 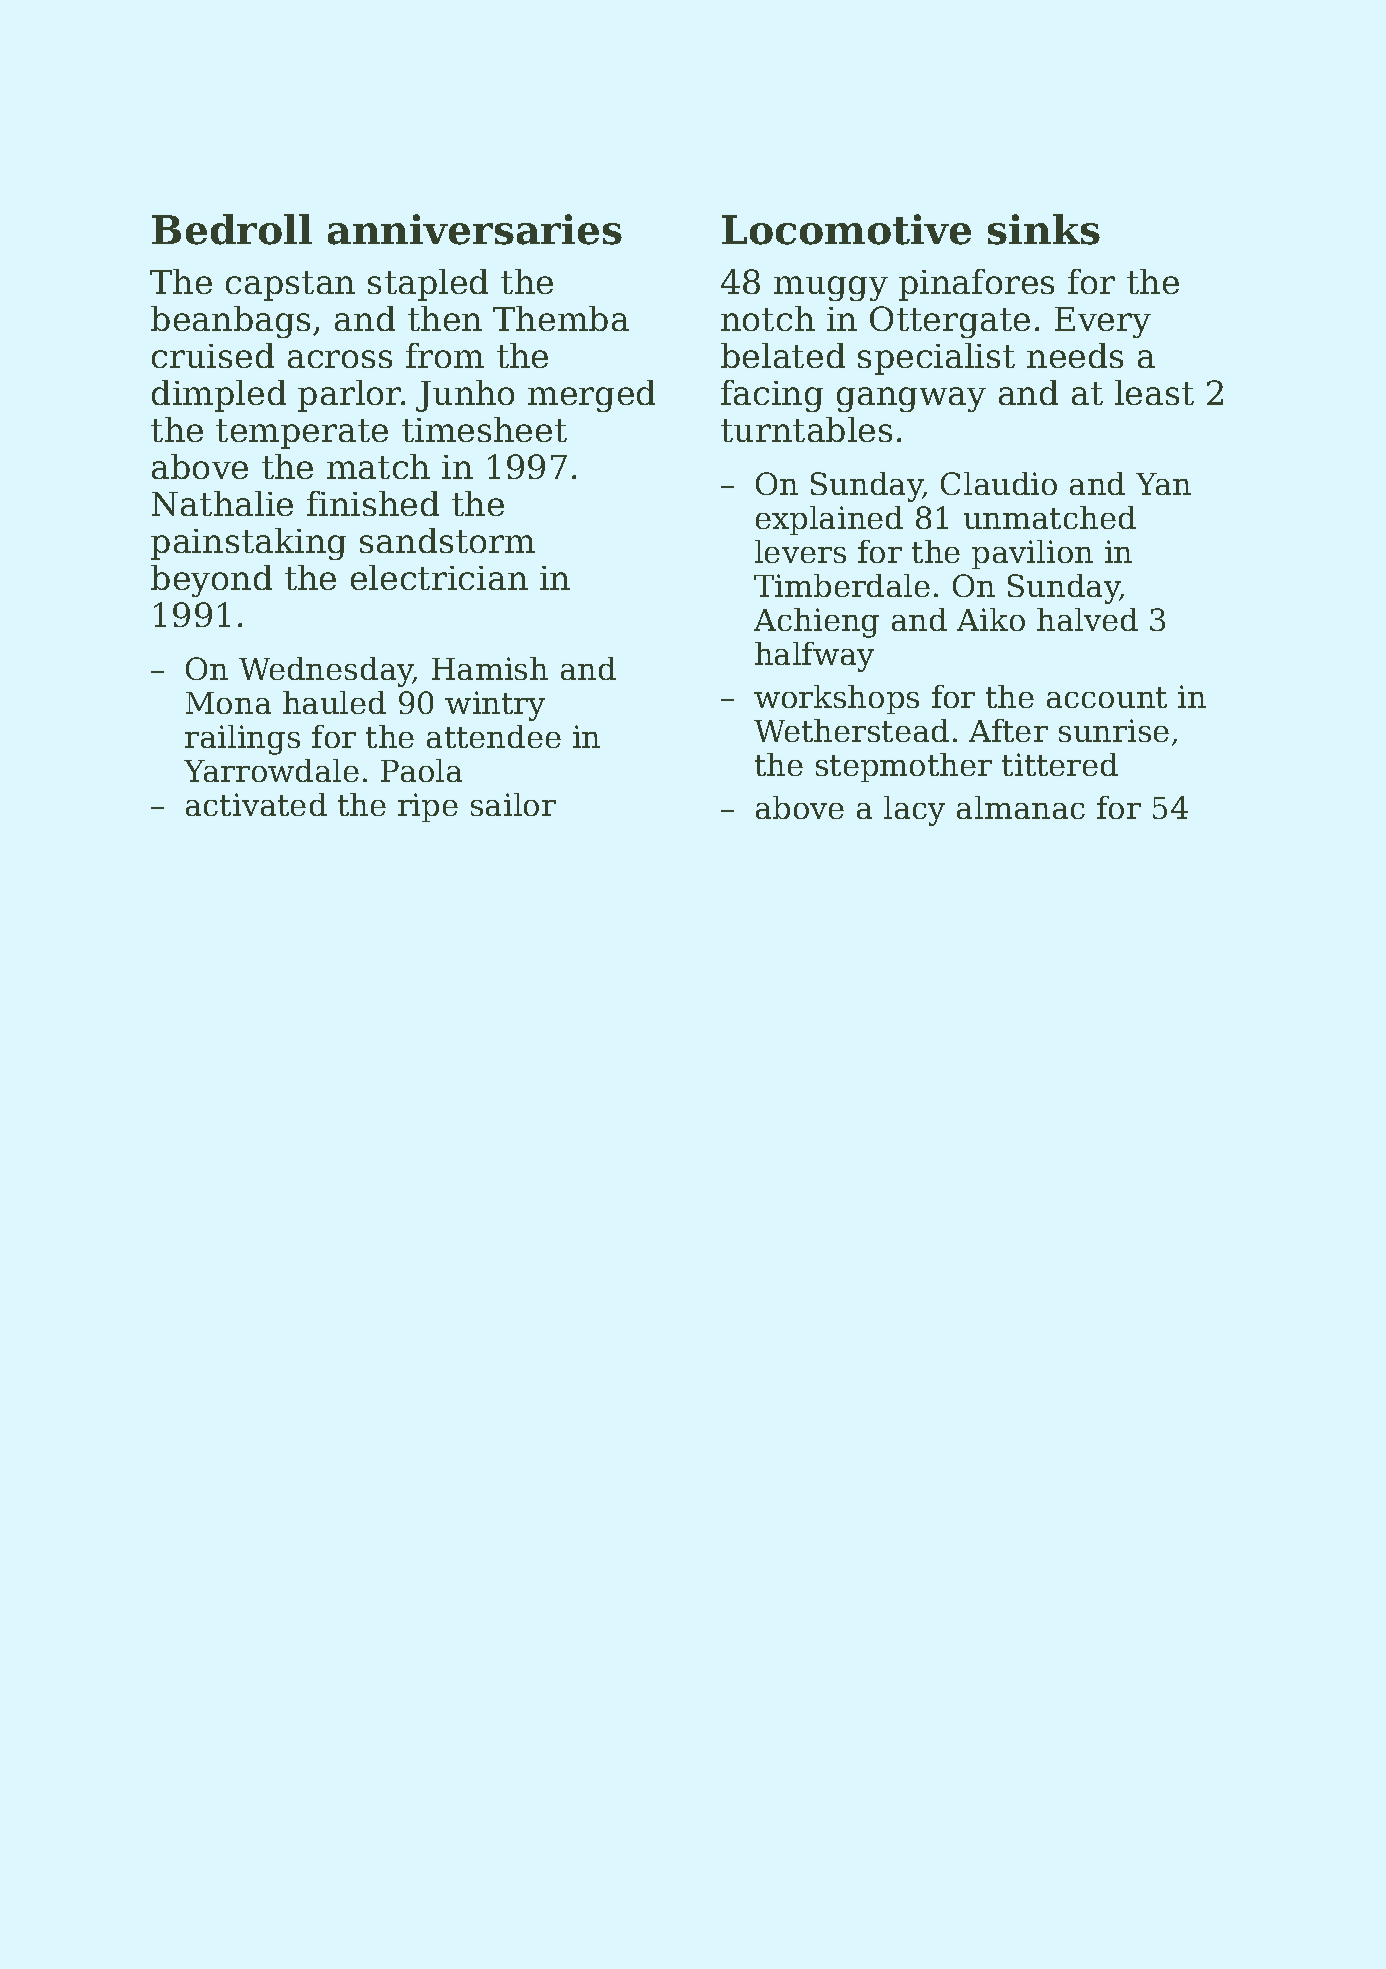 I want to click on railings, so click(x=242, y=740).
